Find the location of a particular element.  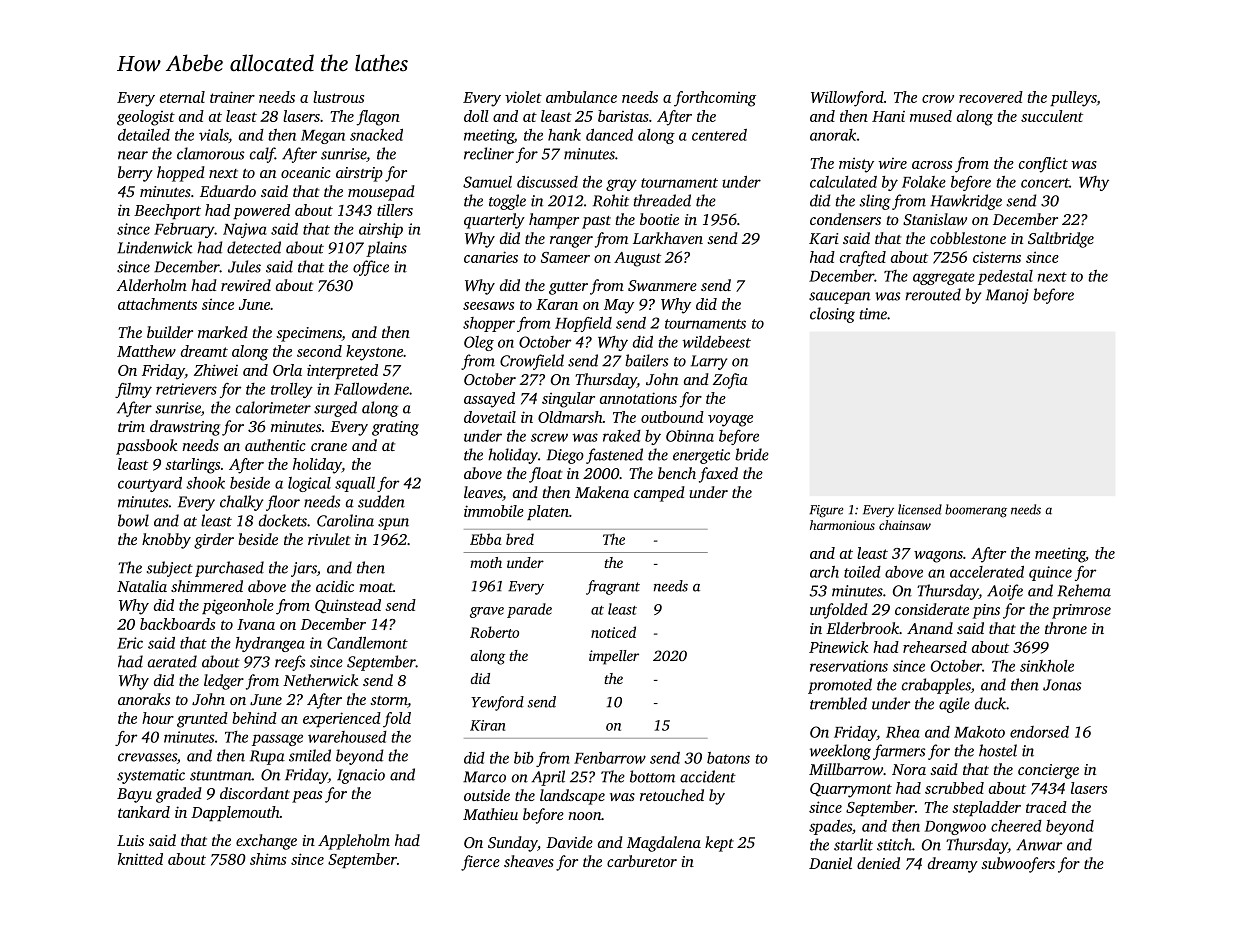

Candlemont is located at coordinates (367, 643).
